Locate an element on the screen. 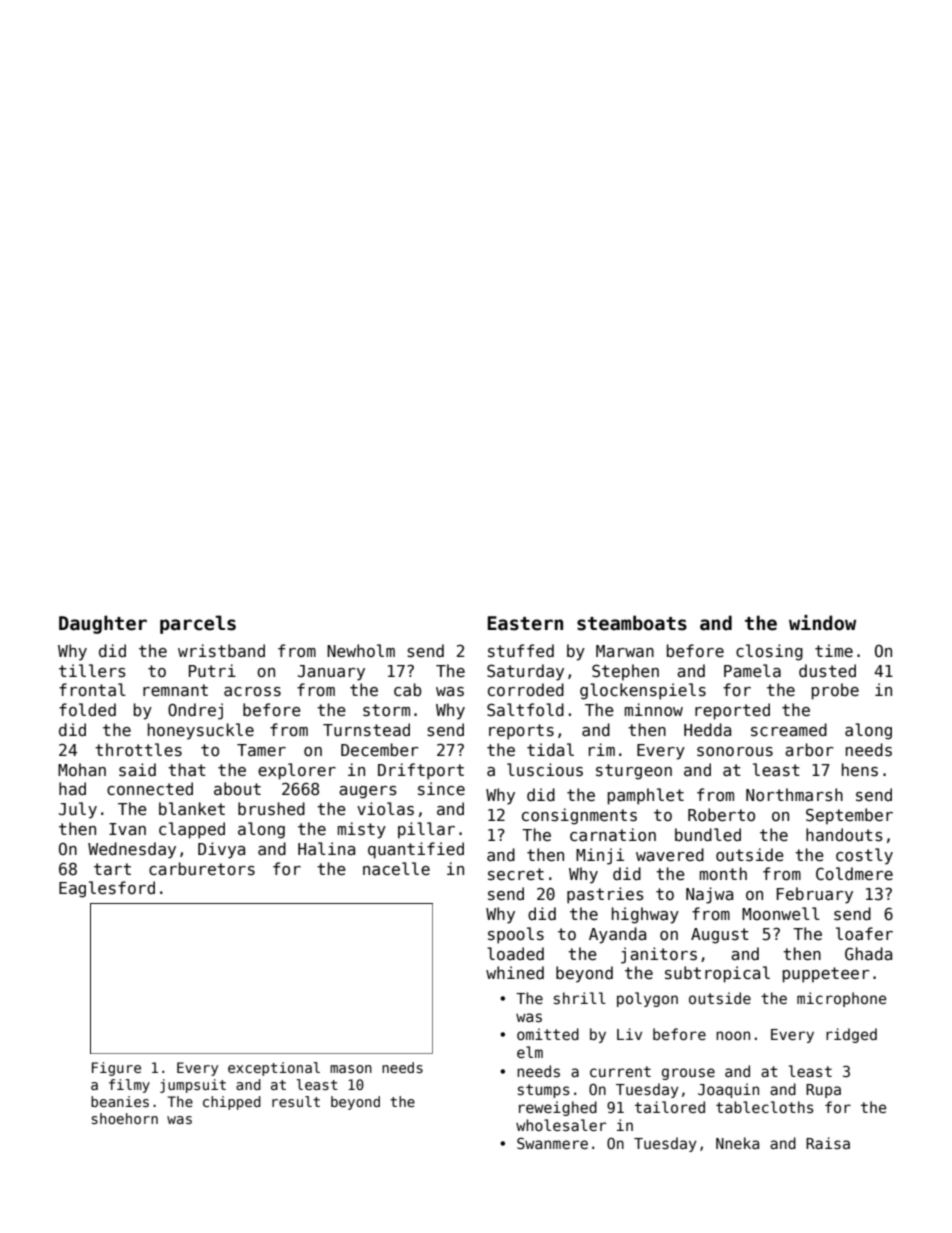 This screenshot has height=1233, width=952. wholesaler is located at coordinates (561, 1125).
